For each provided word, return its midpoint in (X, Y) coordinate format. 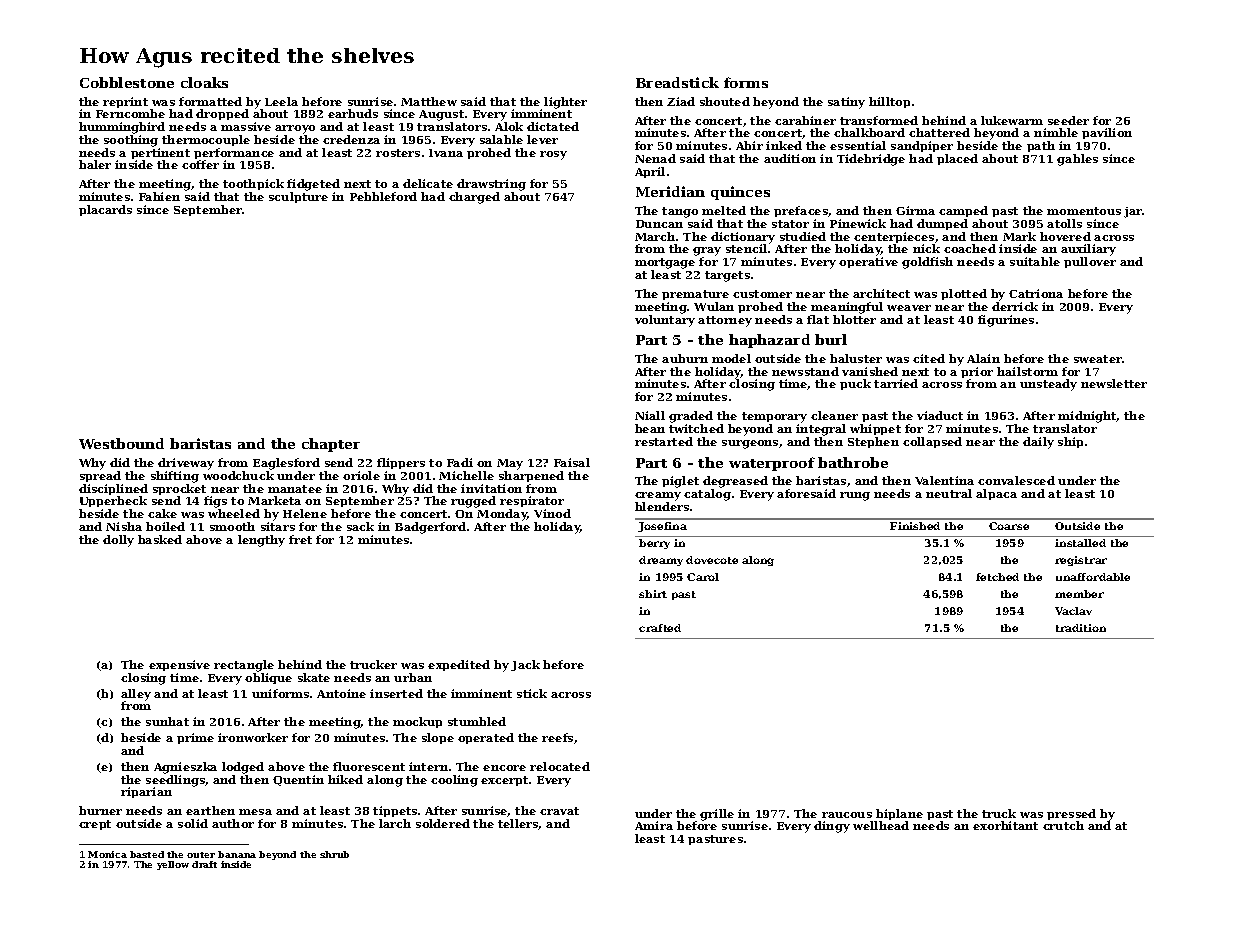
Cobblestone (127, 82)
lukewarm (1012, 120)
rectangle (244, 666)
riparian (146, 792)
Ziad (681, 101)
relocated (560, 766)
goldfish (927, 263)
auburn (685, 358)
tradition (1081, 628)
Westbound (121, 443)
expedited (459, 665)
